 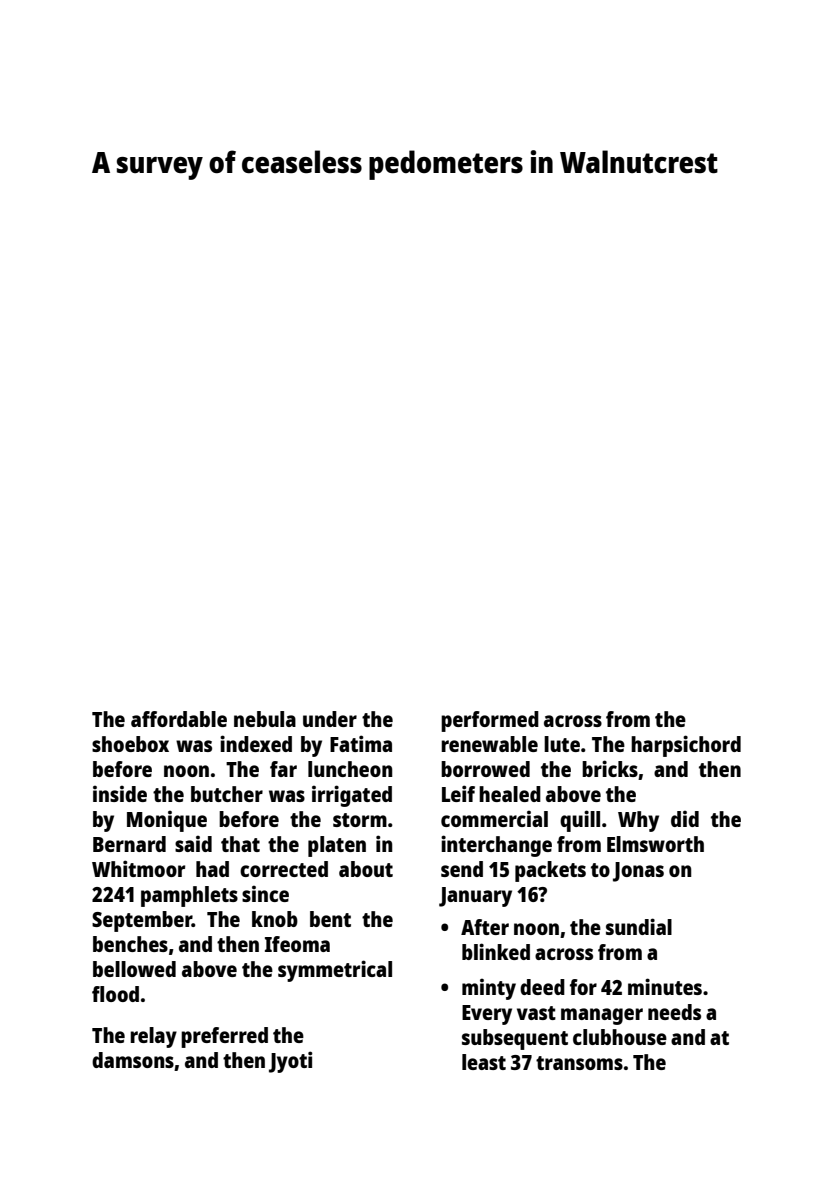 What do you see at coordinates (265, 719) in the screenshot?
I see `nebula` at bounding box center [265, 719].
